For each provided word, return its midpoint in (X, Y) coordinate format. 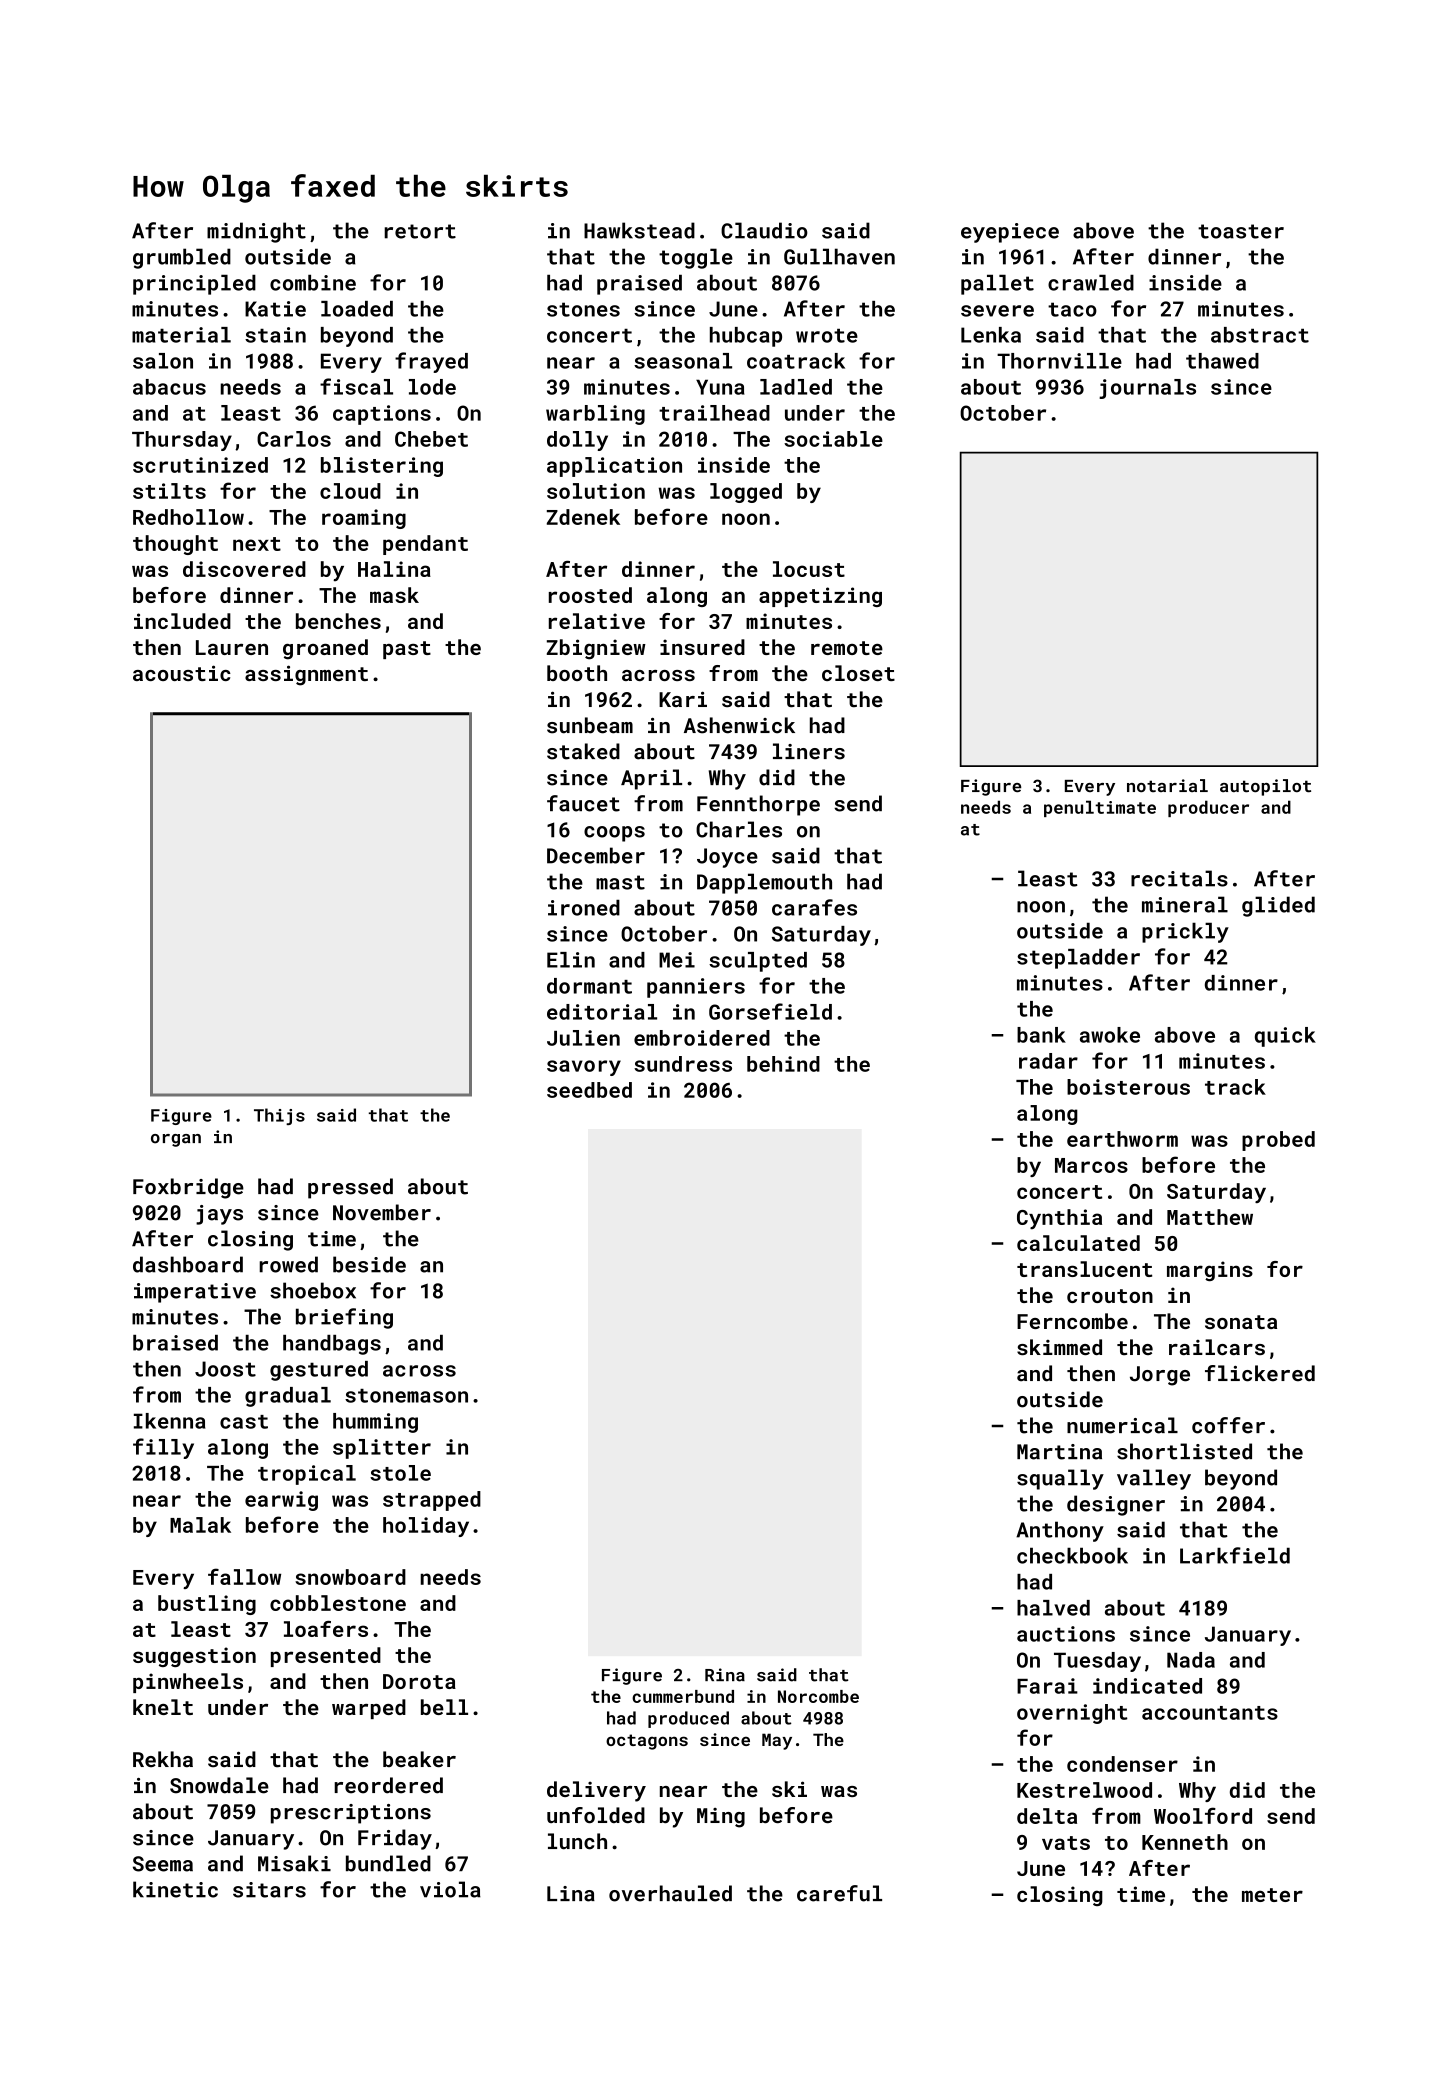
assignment (306, 675)
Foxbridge (188, 1188)
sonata (1241, 1322)
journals (1147, 389)
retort (420, 231)
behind (783, 1064)
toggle (696, 258)
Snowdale (219, 1785)
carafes (814, 907)
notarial (1167, 786)
